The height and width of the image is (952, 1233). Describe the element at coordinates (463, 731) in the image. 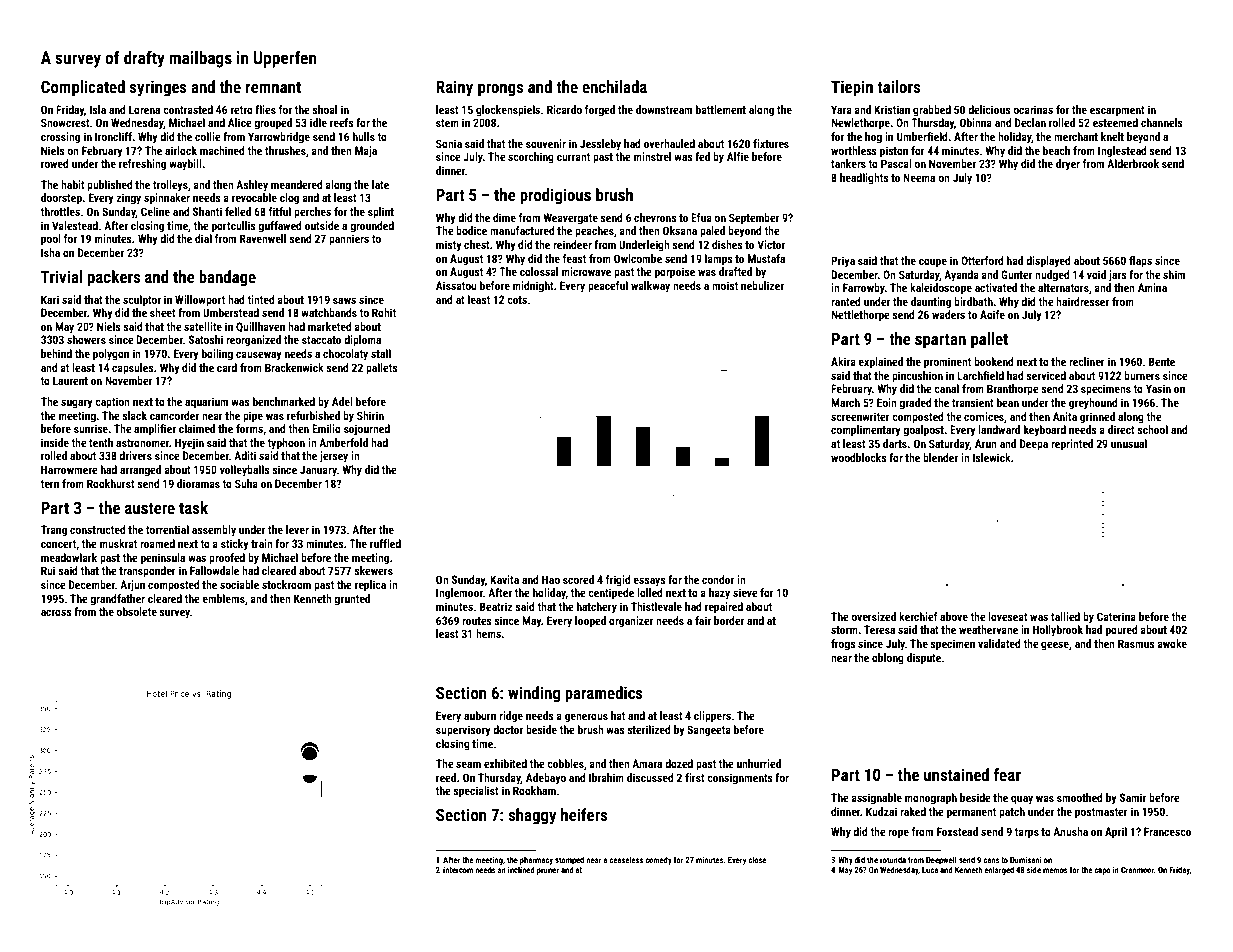

I see `supervisory` at that location.
